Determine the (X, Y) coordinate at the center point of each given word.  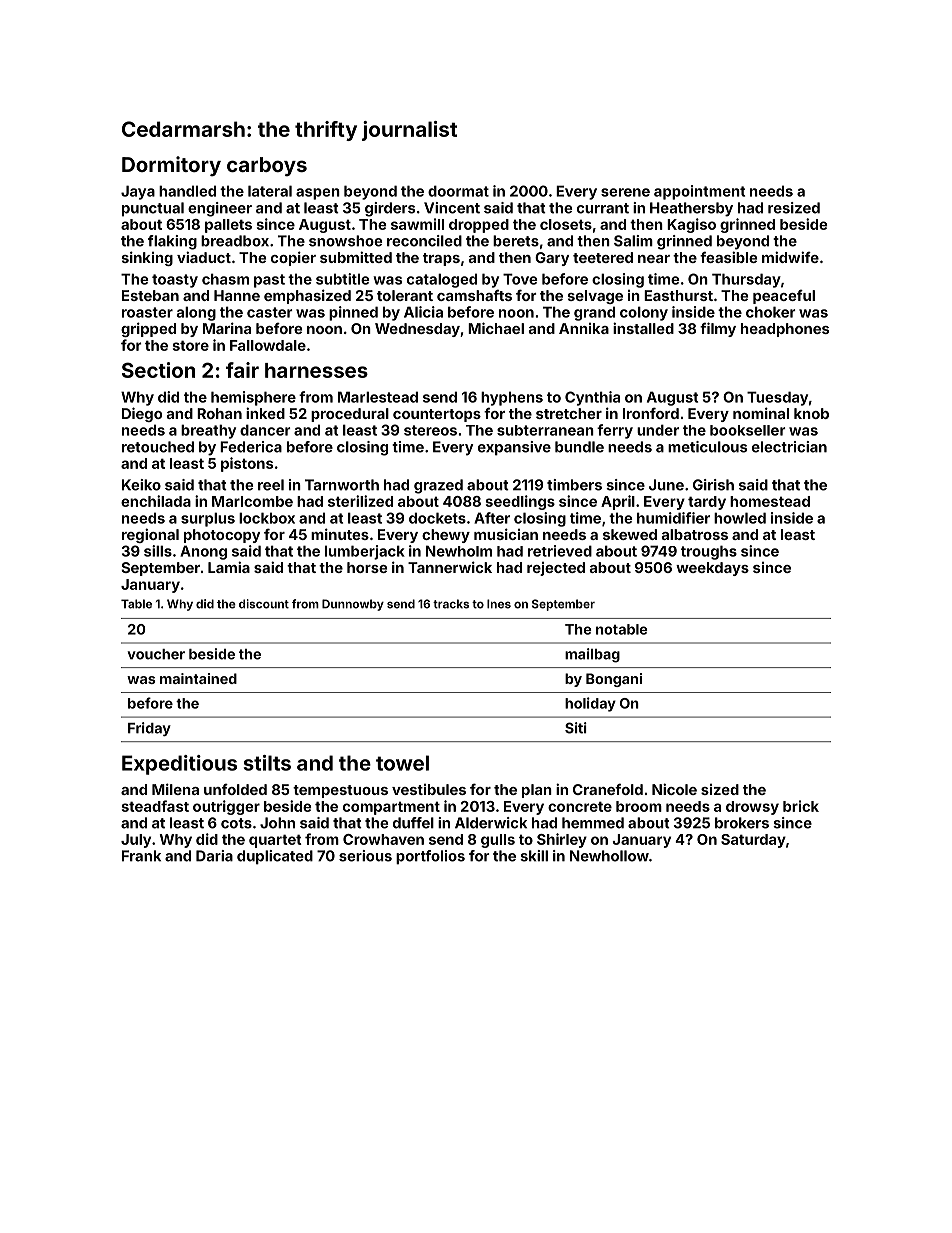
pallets (228, 226)
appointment (699, 192)
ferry (615, 431)
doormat (458, 191)
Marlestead (378, 397)
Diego (142, 414)
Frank (141, 856)
